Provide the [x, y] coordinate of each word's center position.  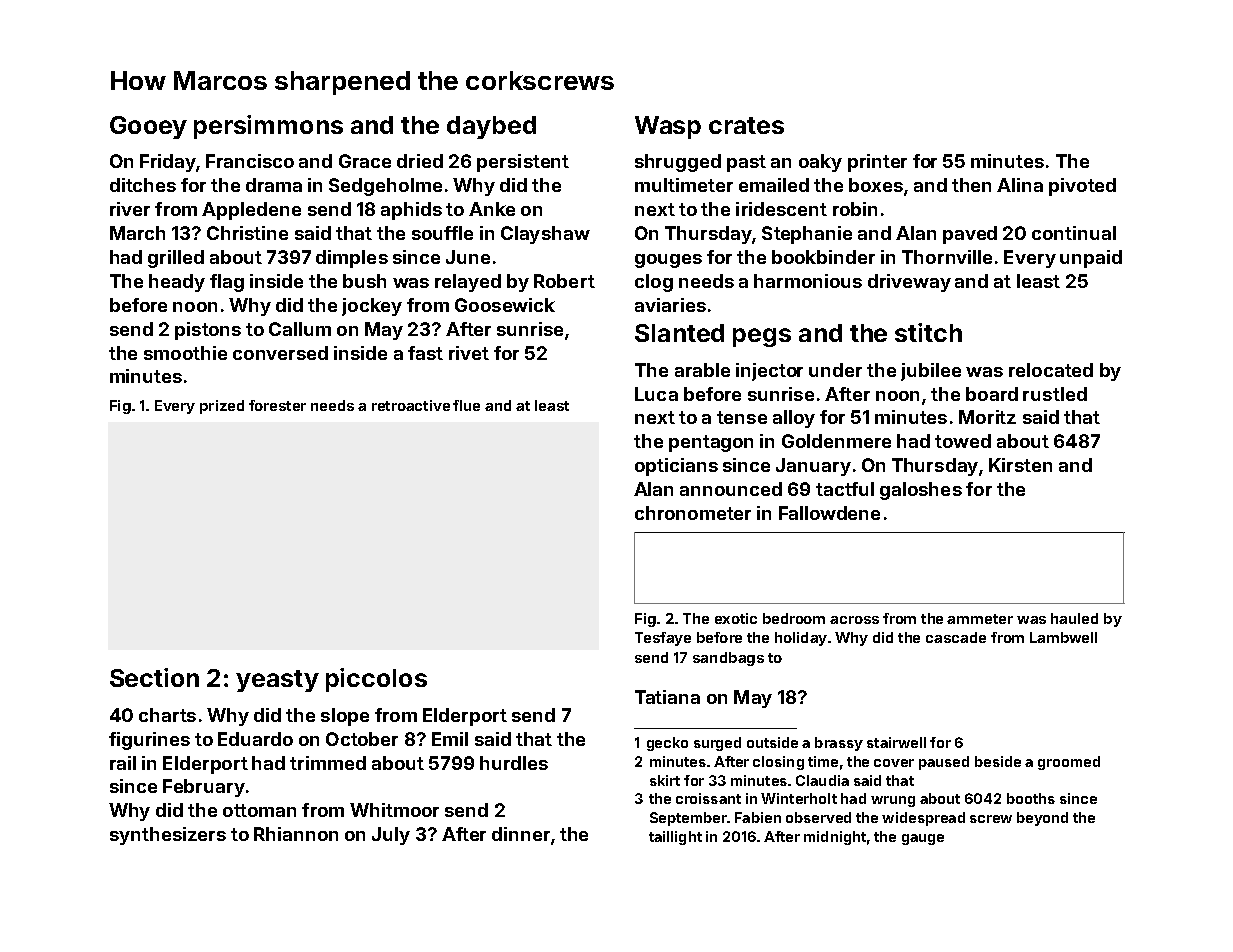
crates [746, 125]
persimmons [268, 127]
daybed [491, 127]
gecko [667, 744]
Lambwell [1063, 637]
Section [154, 677]
